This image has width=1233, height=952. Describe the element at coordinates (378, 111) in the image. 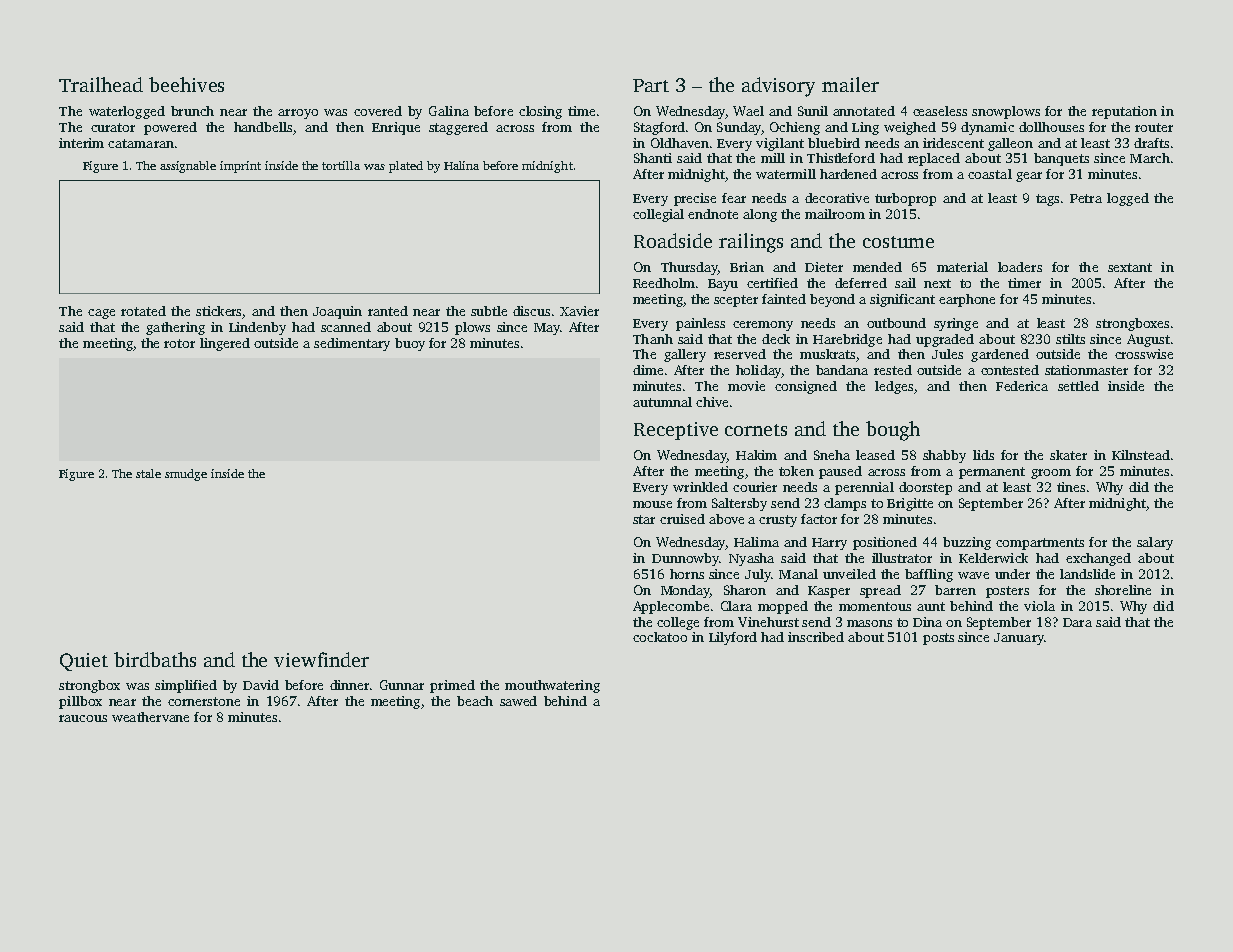

I see `covered` at that location.
